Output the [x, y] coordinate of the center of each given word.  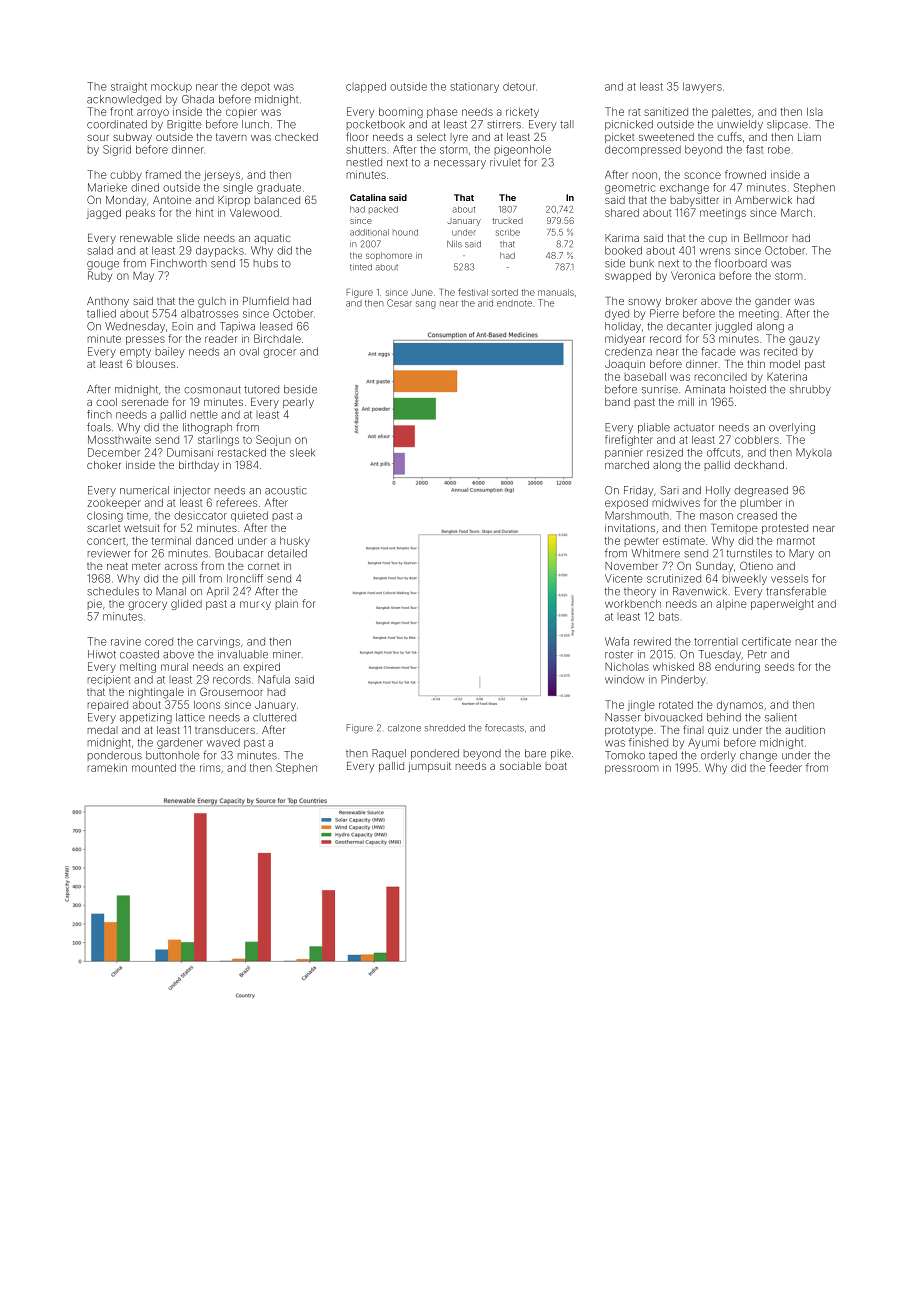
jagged [104, 214]
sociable [520, 766]
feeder [785, 767]
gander [772, 302]
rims [210, 768]
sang [426, 305]
